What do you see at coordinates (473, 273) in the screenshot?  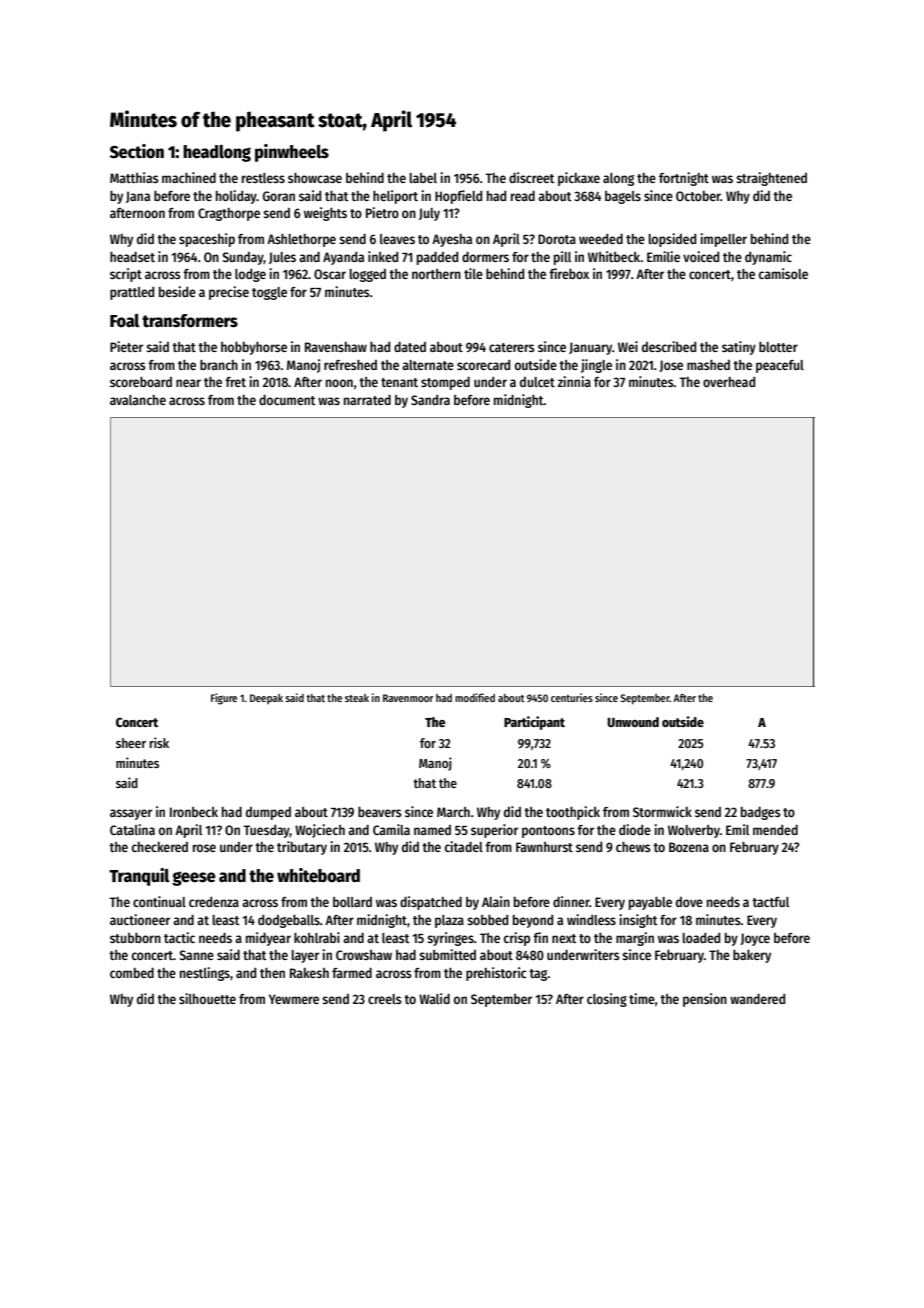 I see `tile` at bounding box center [473, 273].
